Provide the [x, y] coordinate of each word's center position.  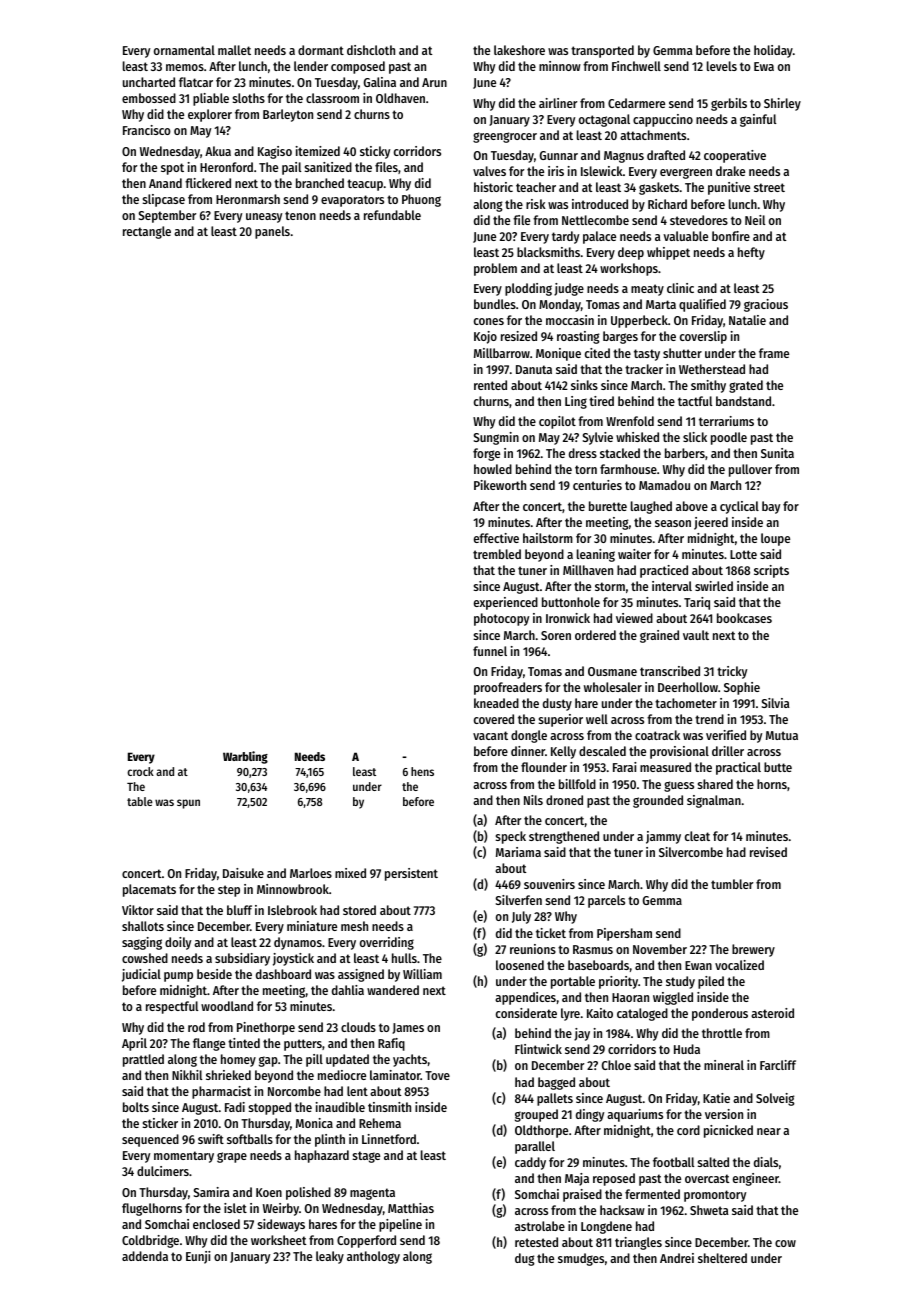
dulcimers [163, 1171]
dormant [321, 50]
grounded [658, 801]
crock [140, 771]
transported [602, 51]
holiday [773, 51]
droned [564, 800]
